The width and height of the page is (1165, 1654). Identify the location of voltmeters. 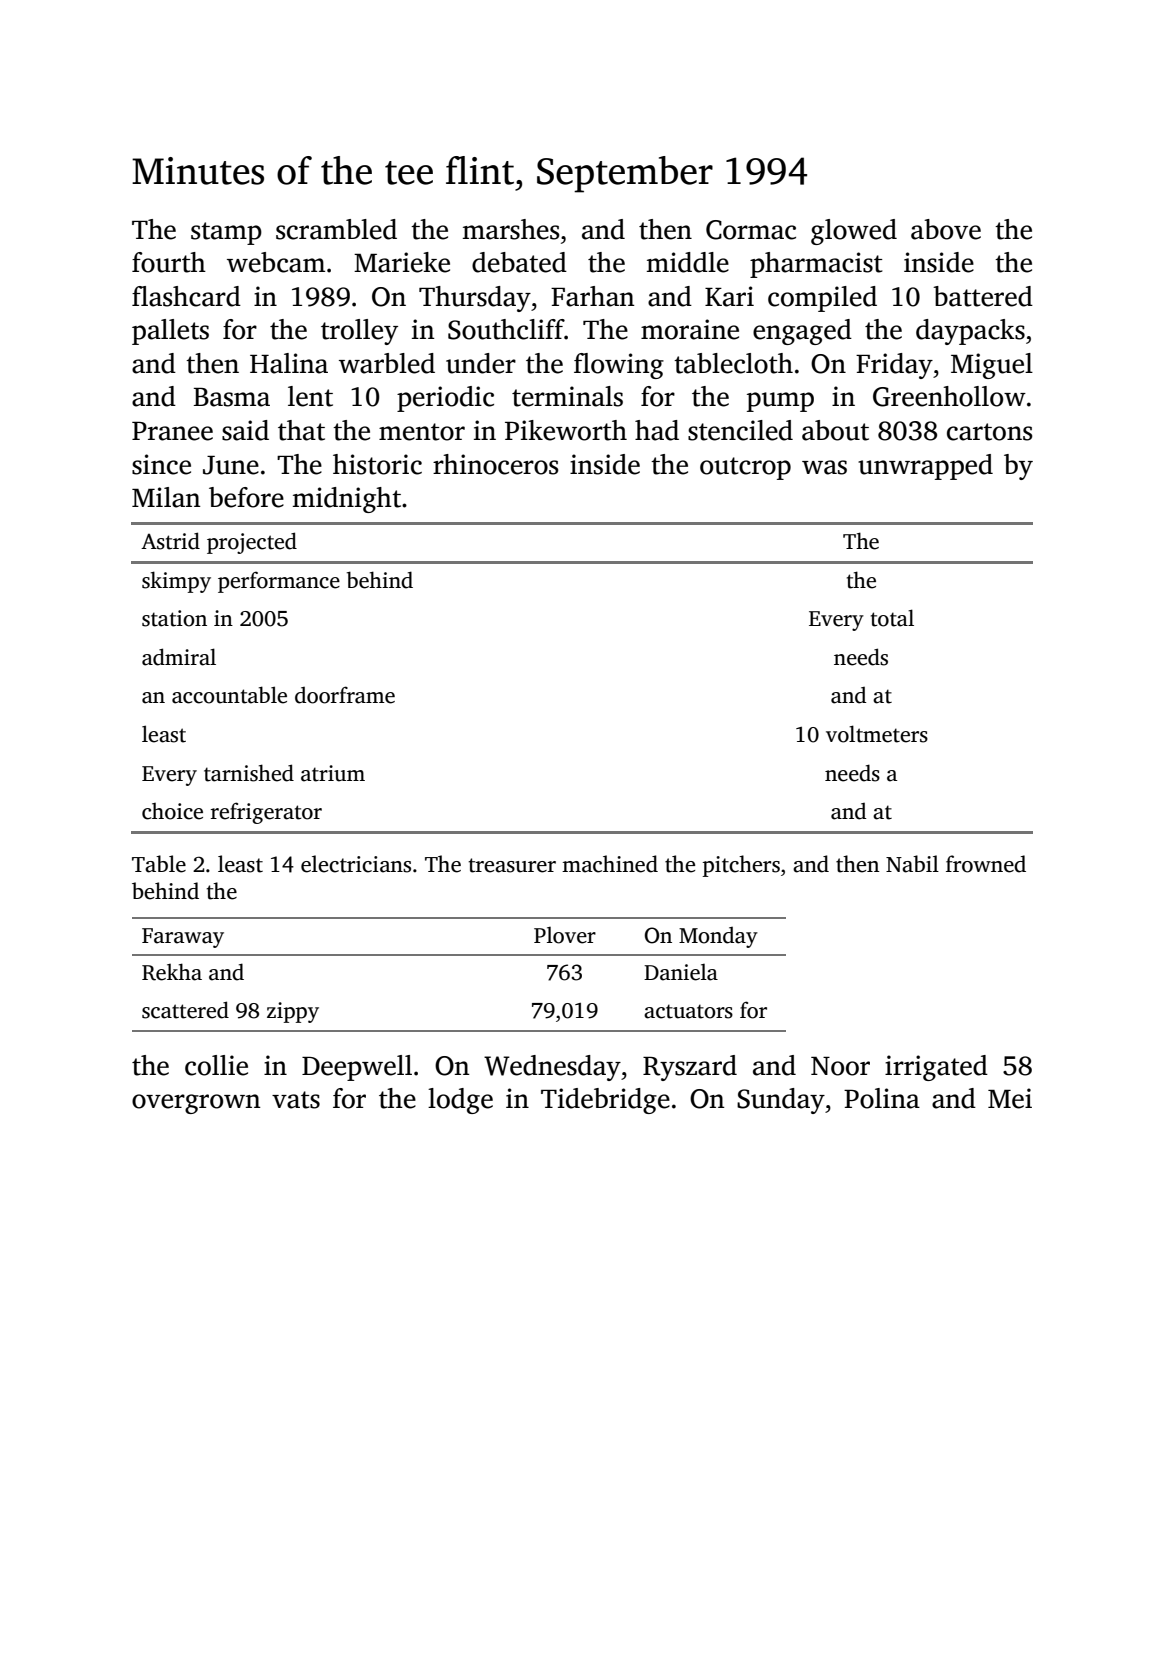
(877, 734).
